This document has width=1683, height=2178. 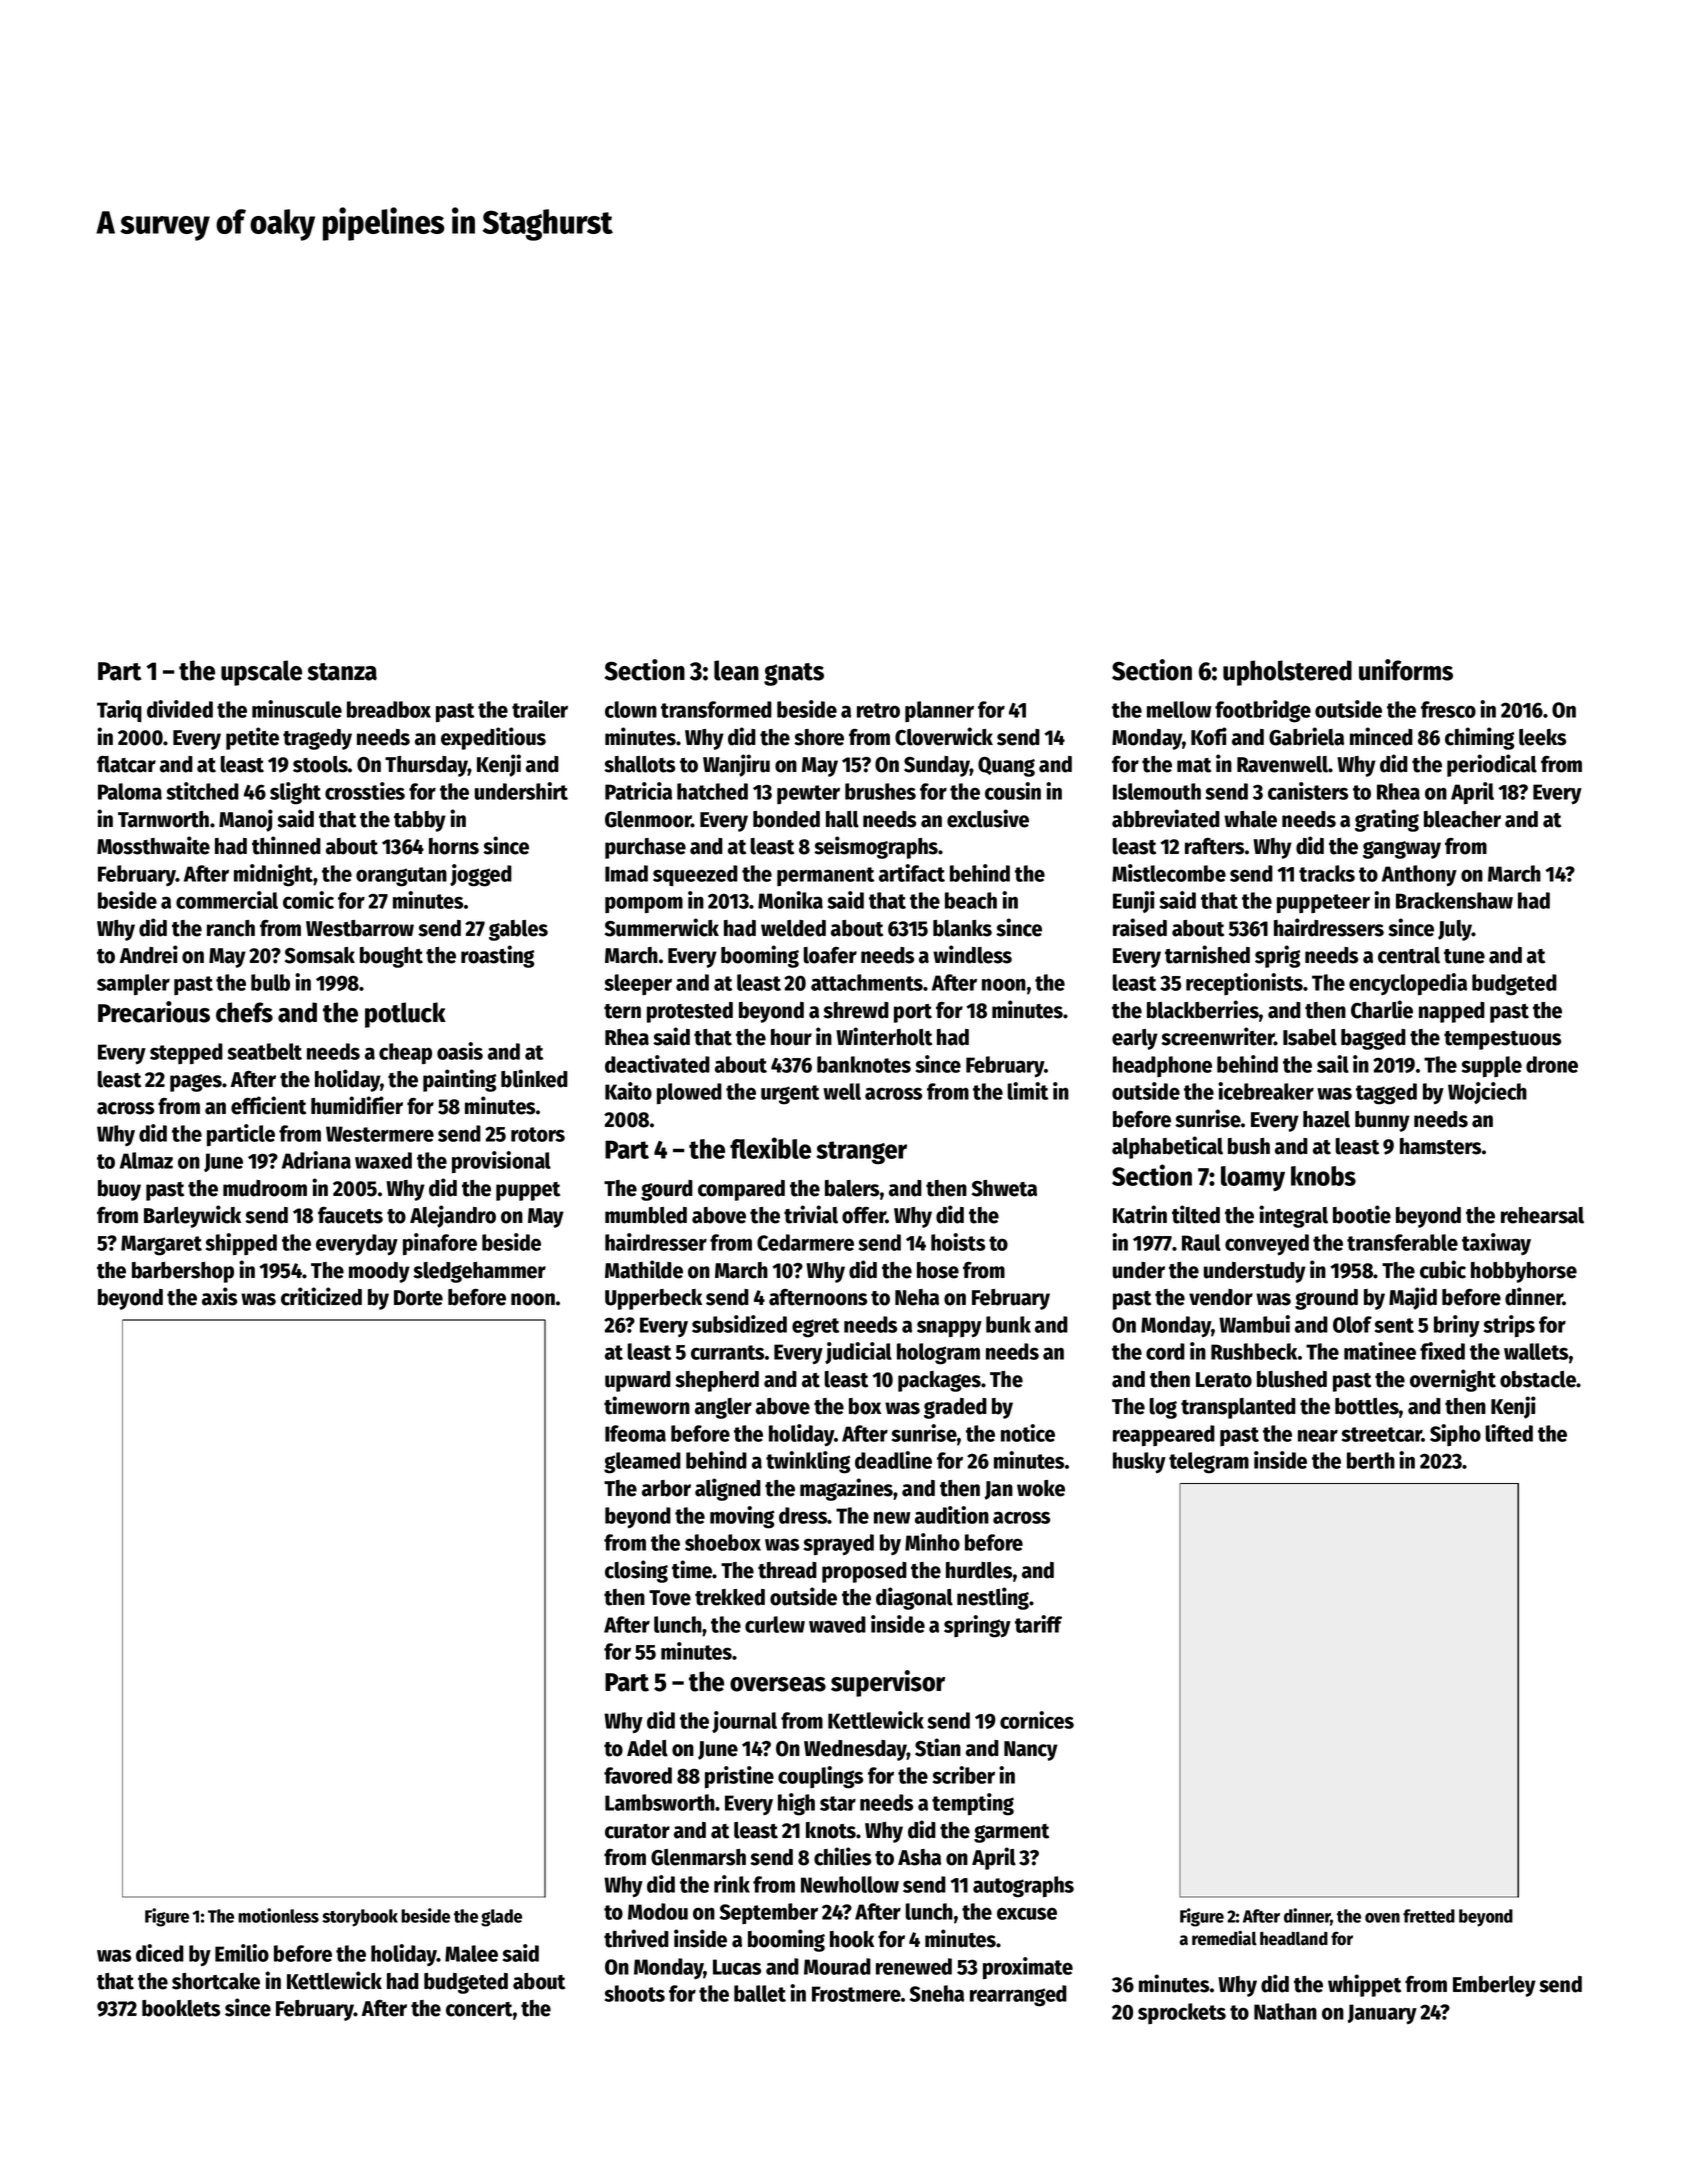 What do you see at coordinates (261, 673) in the document?
I see `upscale` at bounding box center [261, 673].
